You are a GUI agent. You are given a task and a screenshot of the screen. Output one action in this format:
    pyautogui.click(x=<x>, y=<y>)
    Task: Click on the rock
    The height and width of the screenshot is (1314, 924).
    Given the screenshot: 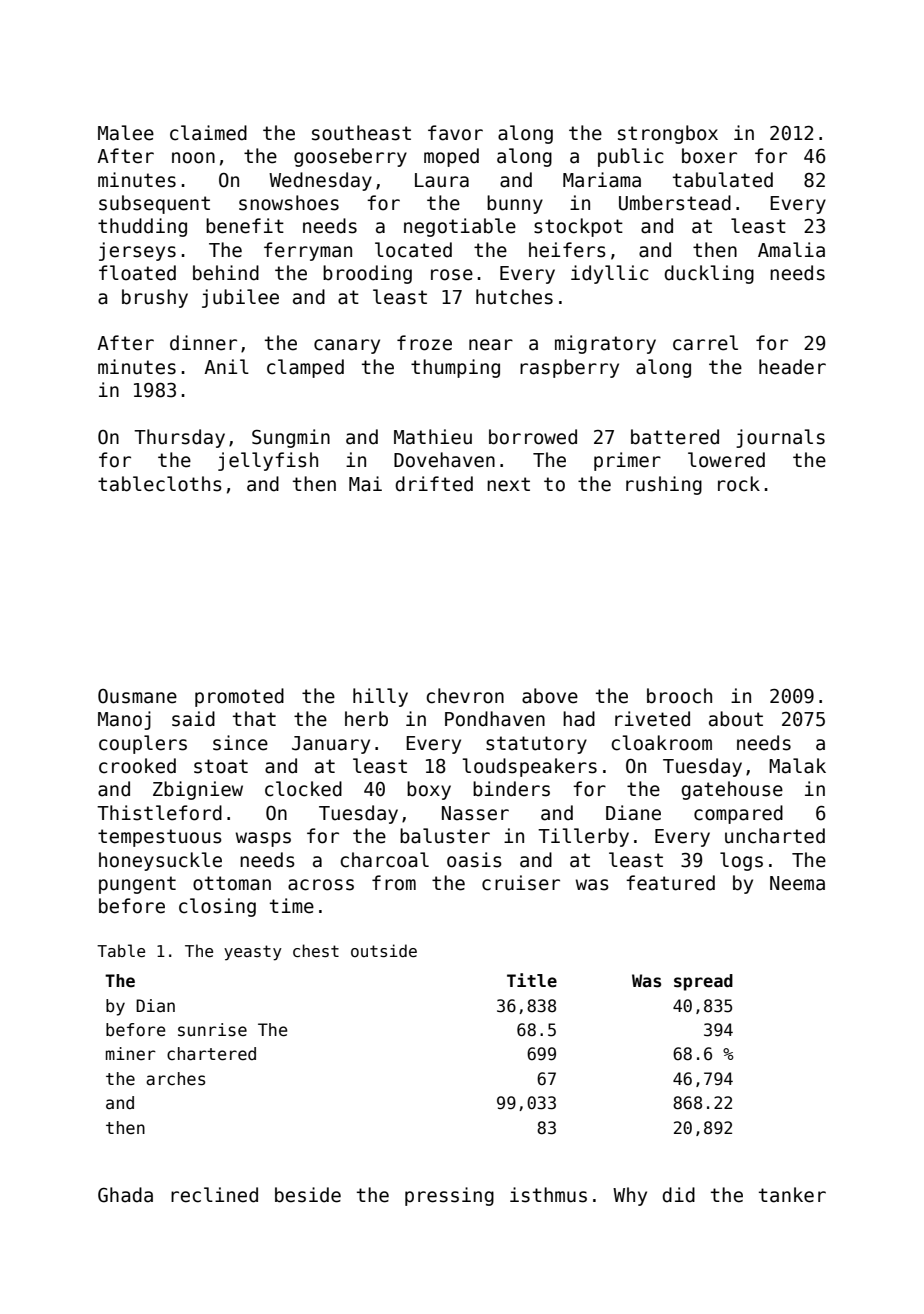 What is the action you would take?
    pyautogui.click(x=739, y=484)
